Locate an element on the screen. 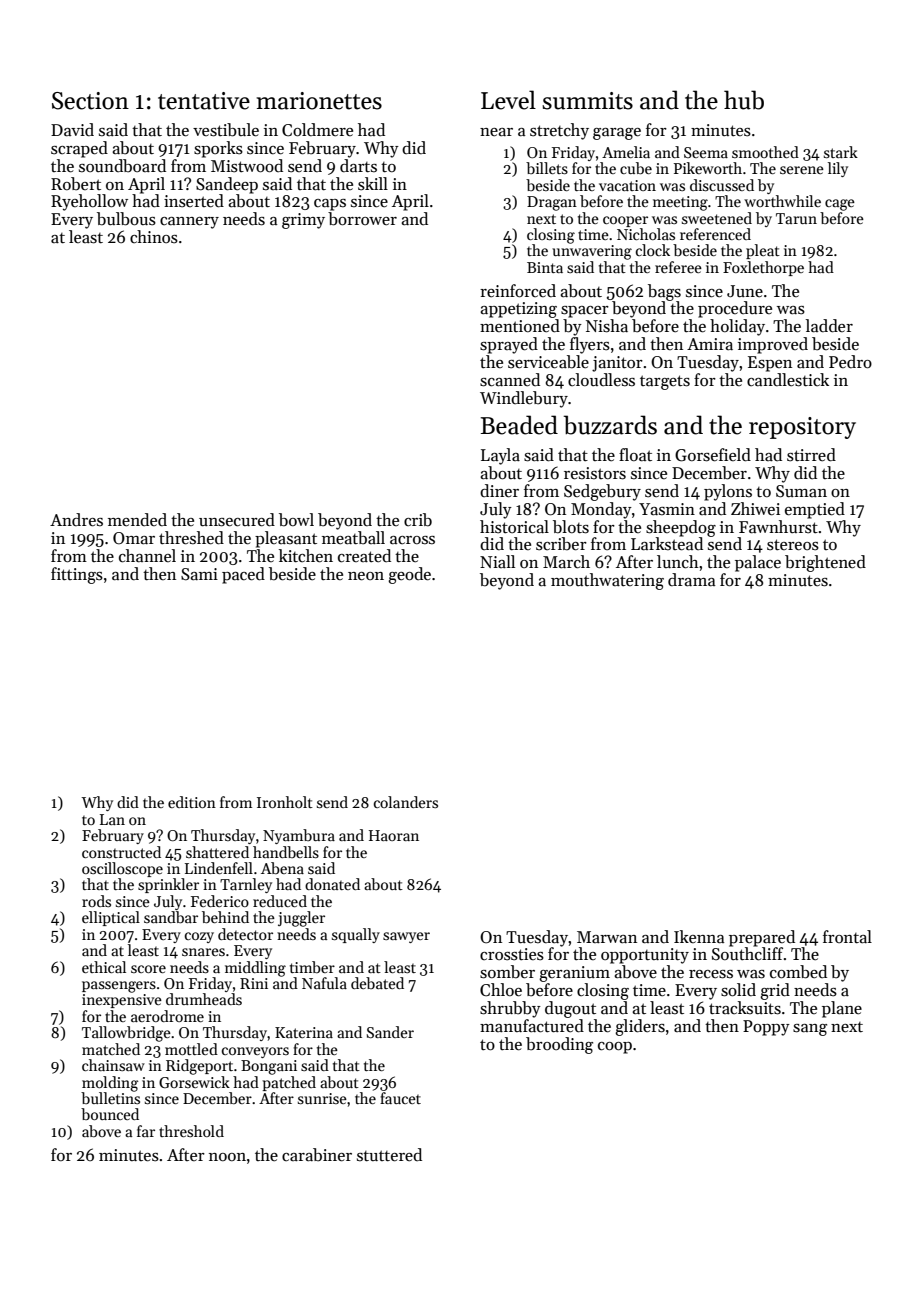 The image size is (924, 1314). Tarun is located at coordinates (796, 218).
